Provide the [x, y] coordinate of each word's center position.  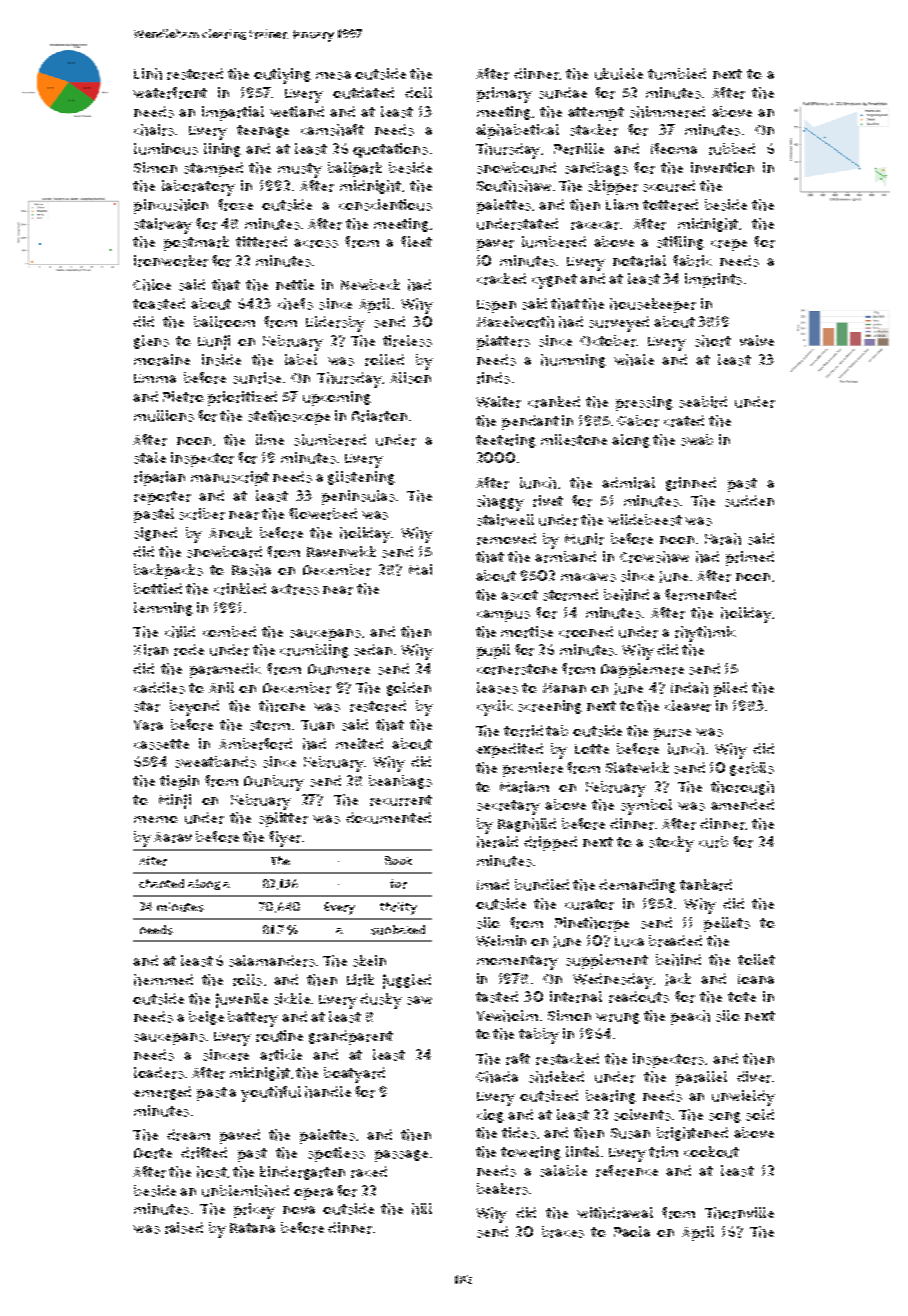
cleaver [688, 706]
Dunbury [274, 783]
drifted [204, 1153]
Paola [632, 1231]
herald [497, 842]
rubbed [732, 149]
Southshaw [514, 186]
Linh [148, 74]
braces [563, 1232]
